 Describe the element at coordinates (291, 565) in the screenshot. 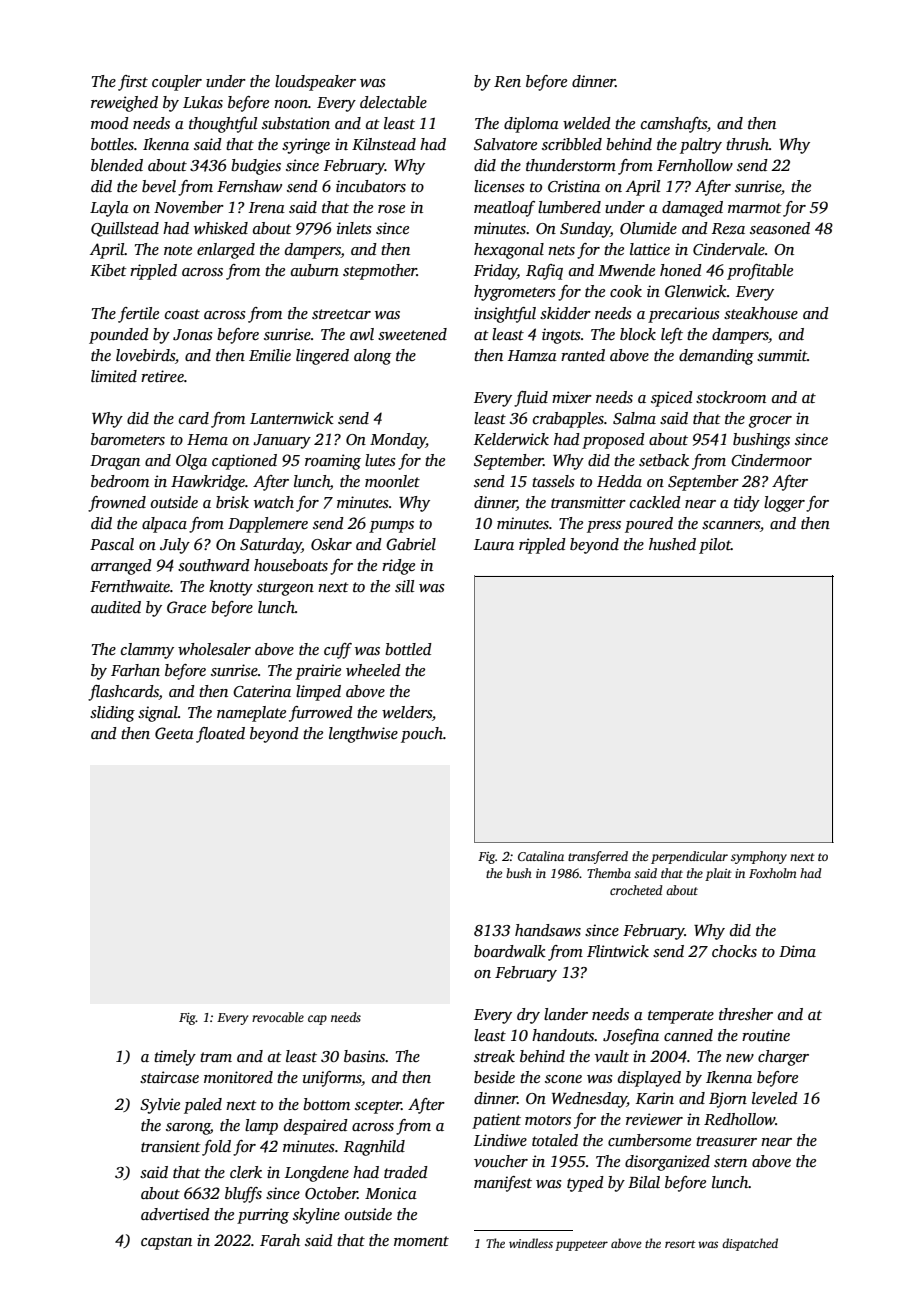

I see `houseboats` at that location.
